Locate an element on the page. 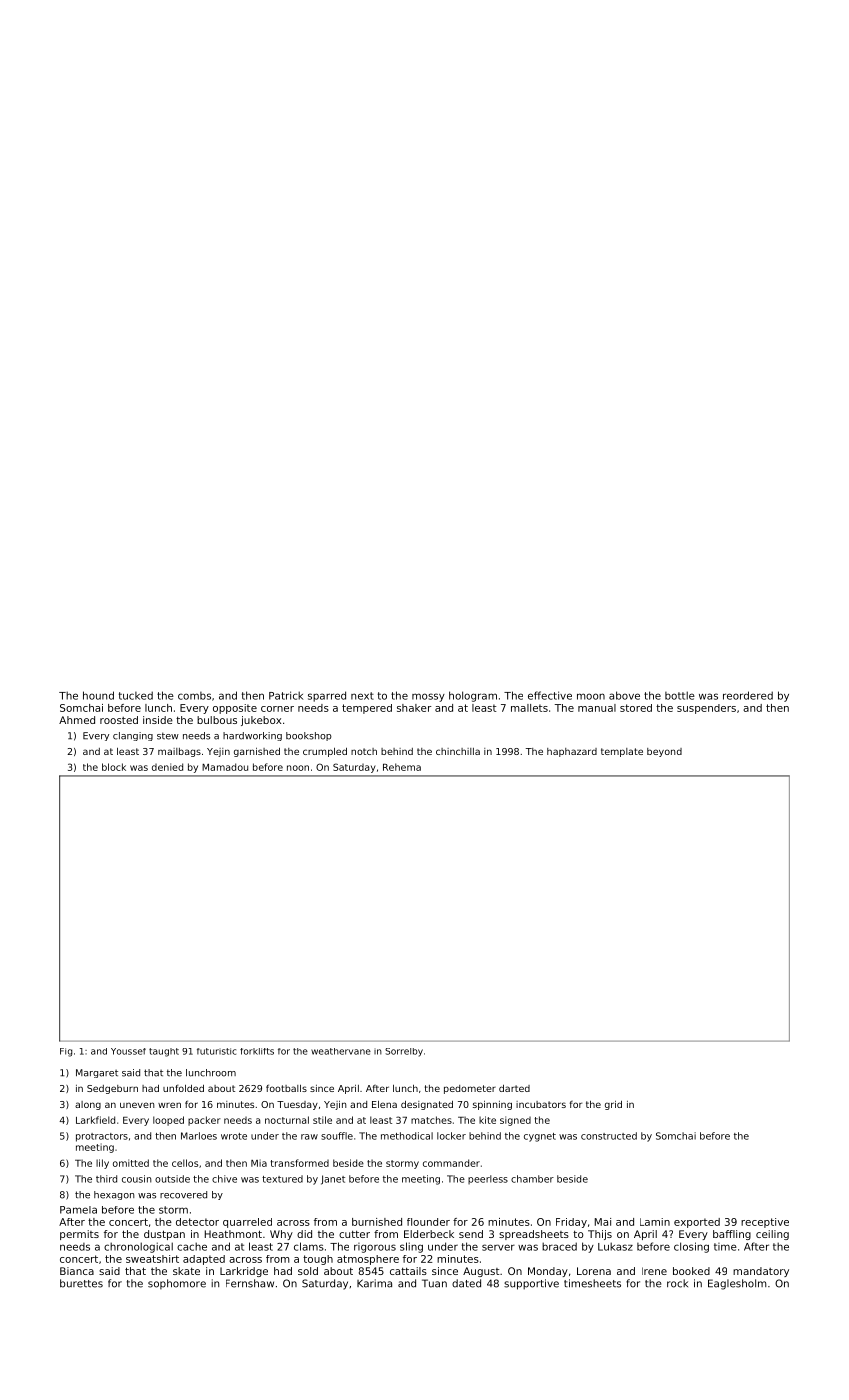  Mamadou is located at coordinates (225, 767).
